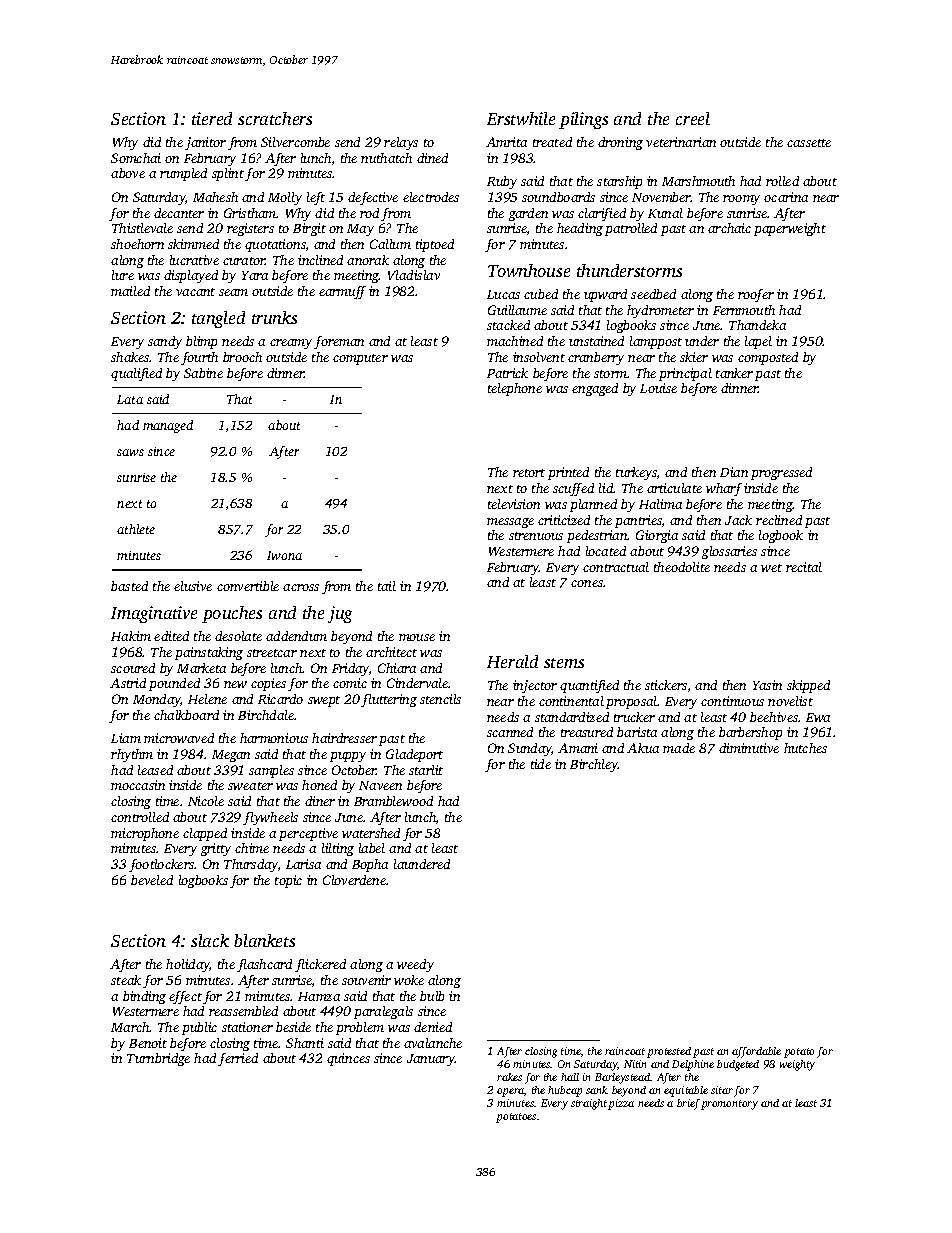 The width and height of the image is (952, 1233). What do you see at coordinates (130, 452) in the image?
I see `saws` at bounding box center [130, 452].
